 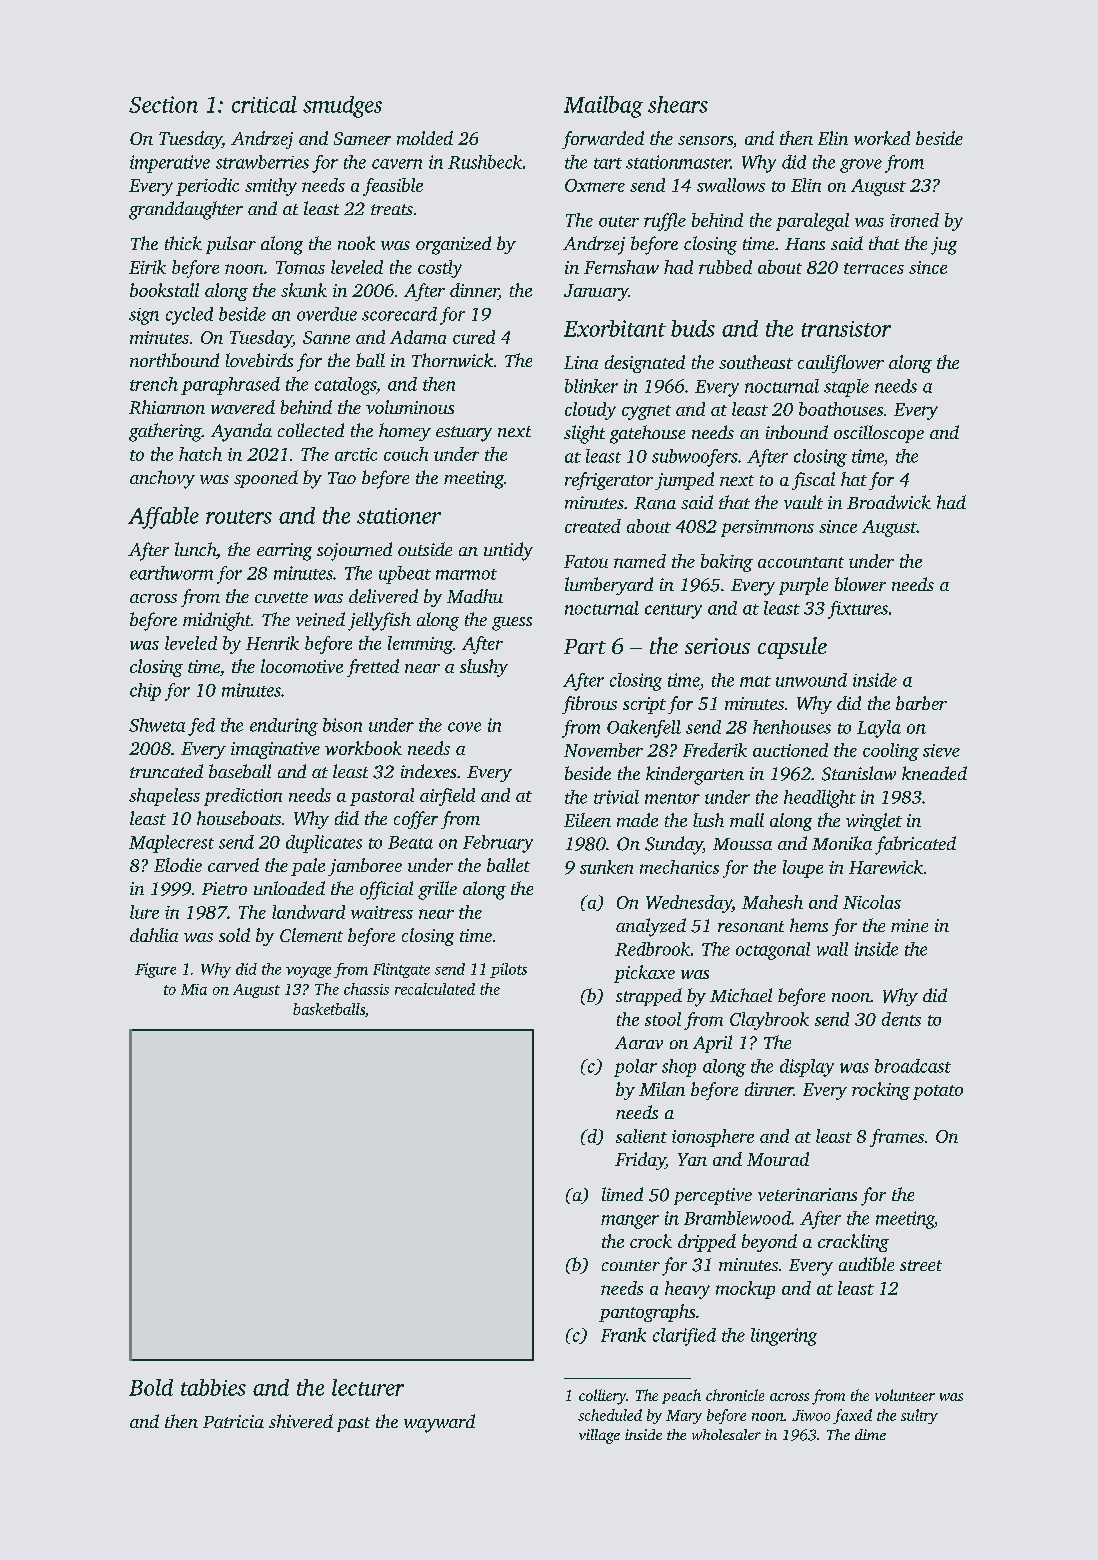 I want to click on tabbies, so click(x=213, y=1387).
